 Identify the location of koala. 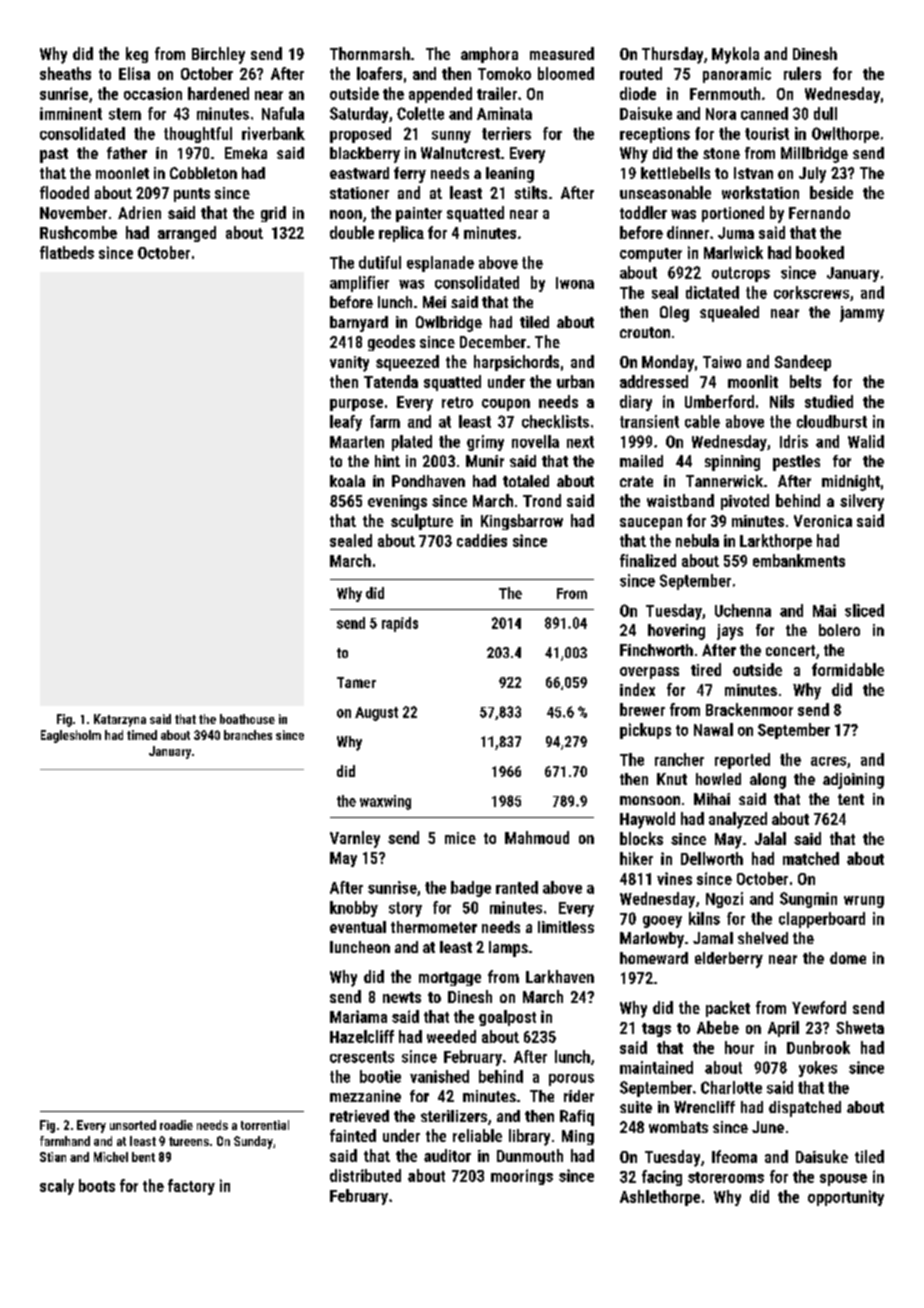
(347, 481).
